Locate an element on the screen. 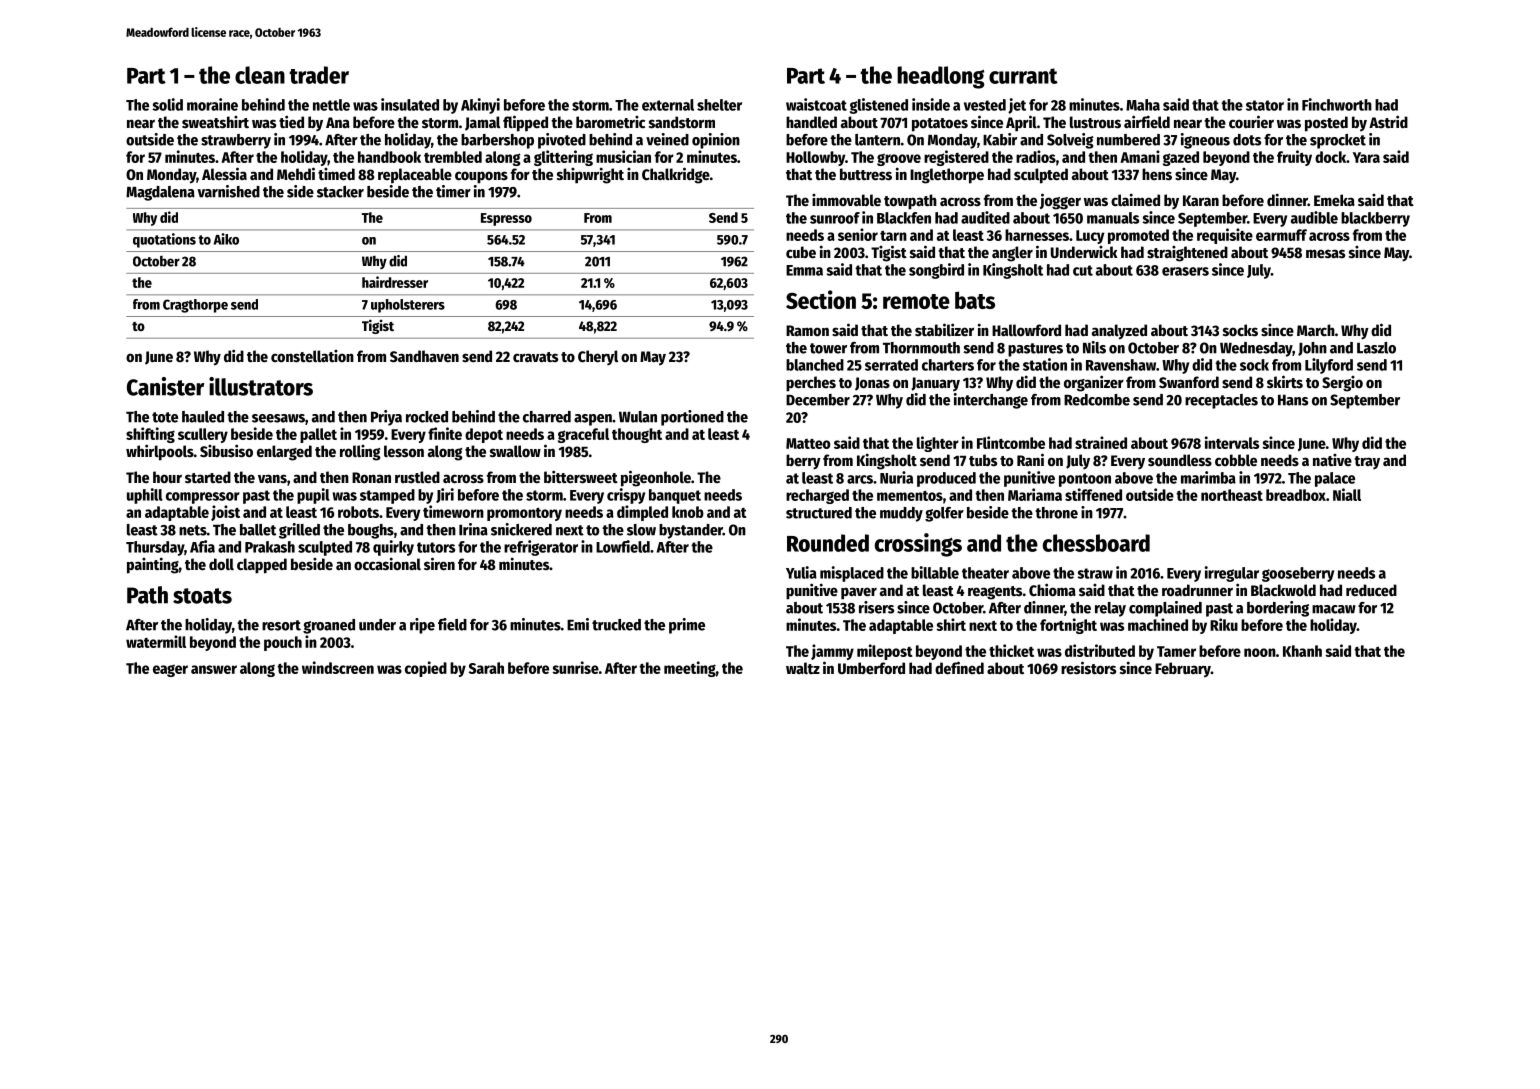 Image resolution: width=1540 pixels, height=1089 pixels. Matteo is located at coordinates (808, 443).
